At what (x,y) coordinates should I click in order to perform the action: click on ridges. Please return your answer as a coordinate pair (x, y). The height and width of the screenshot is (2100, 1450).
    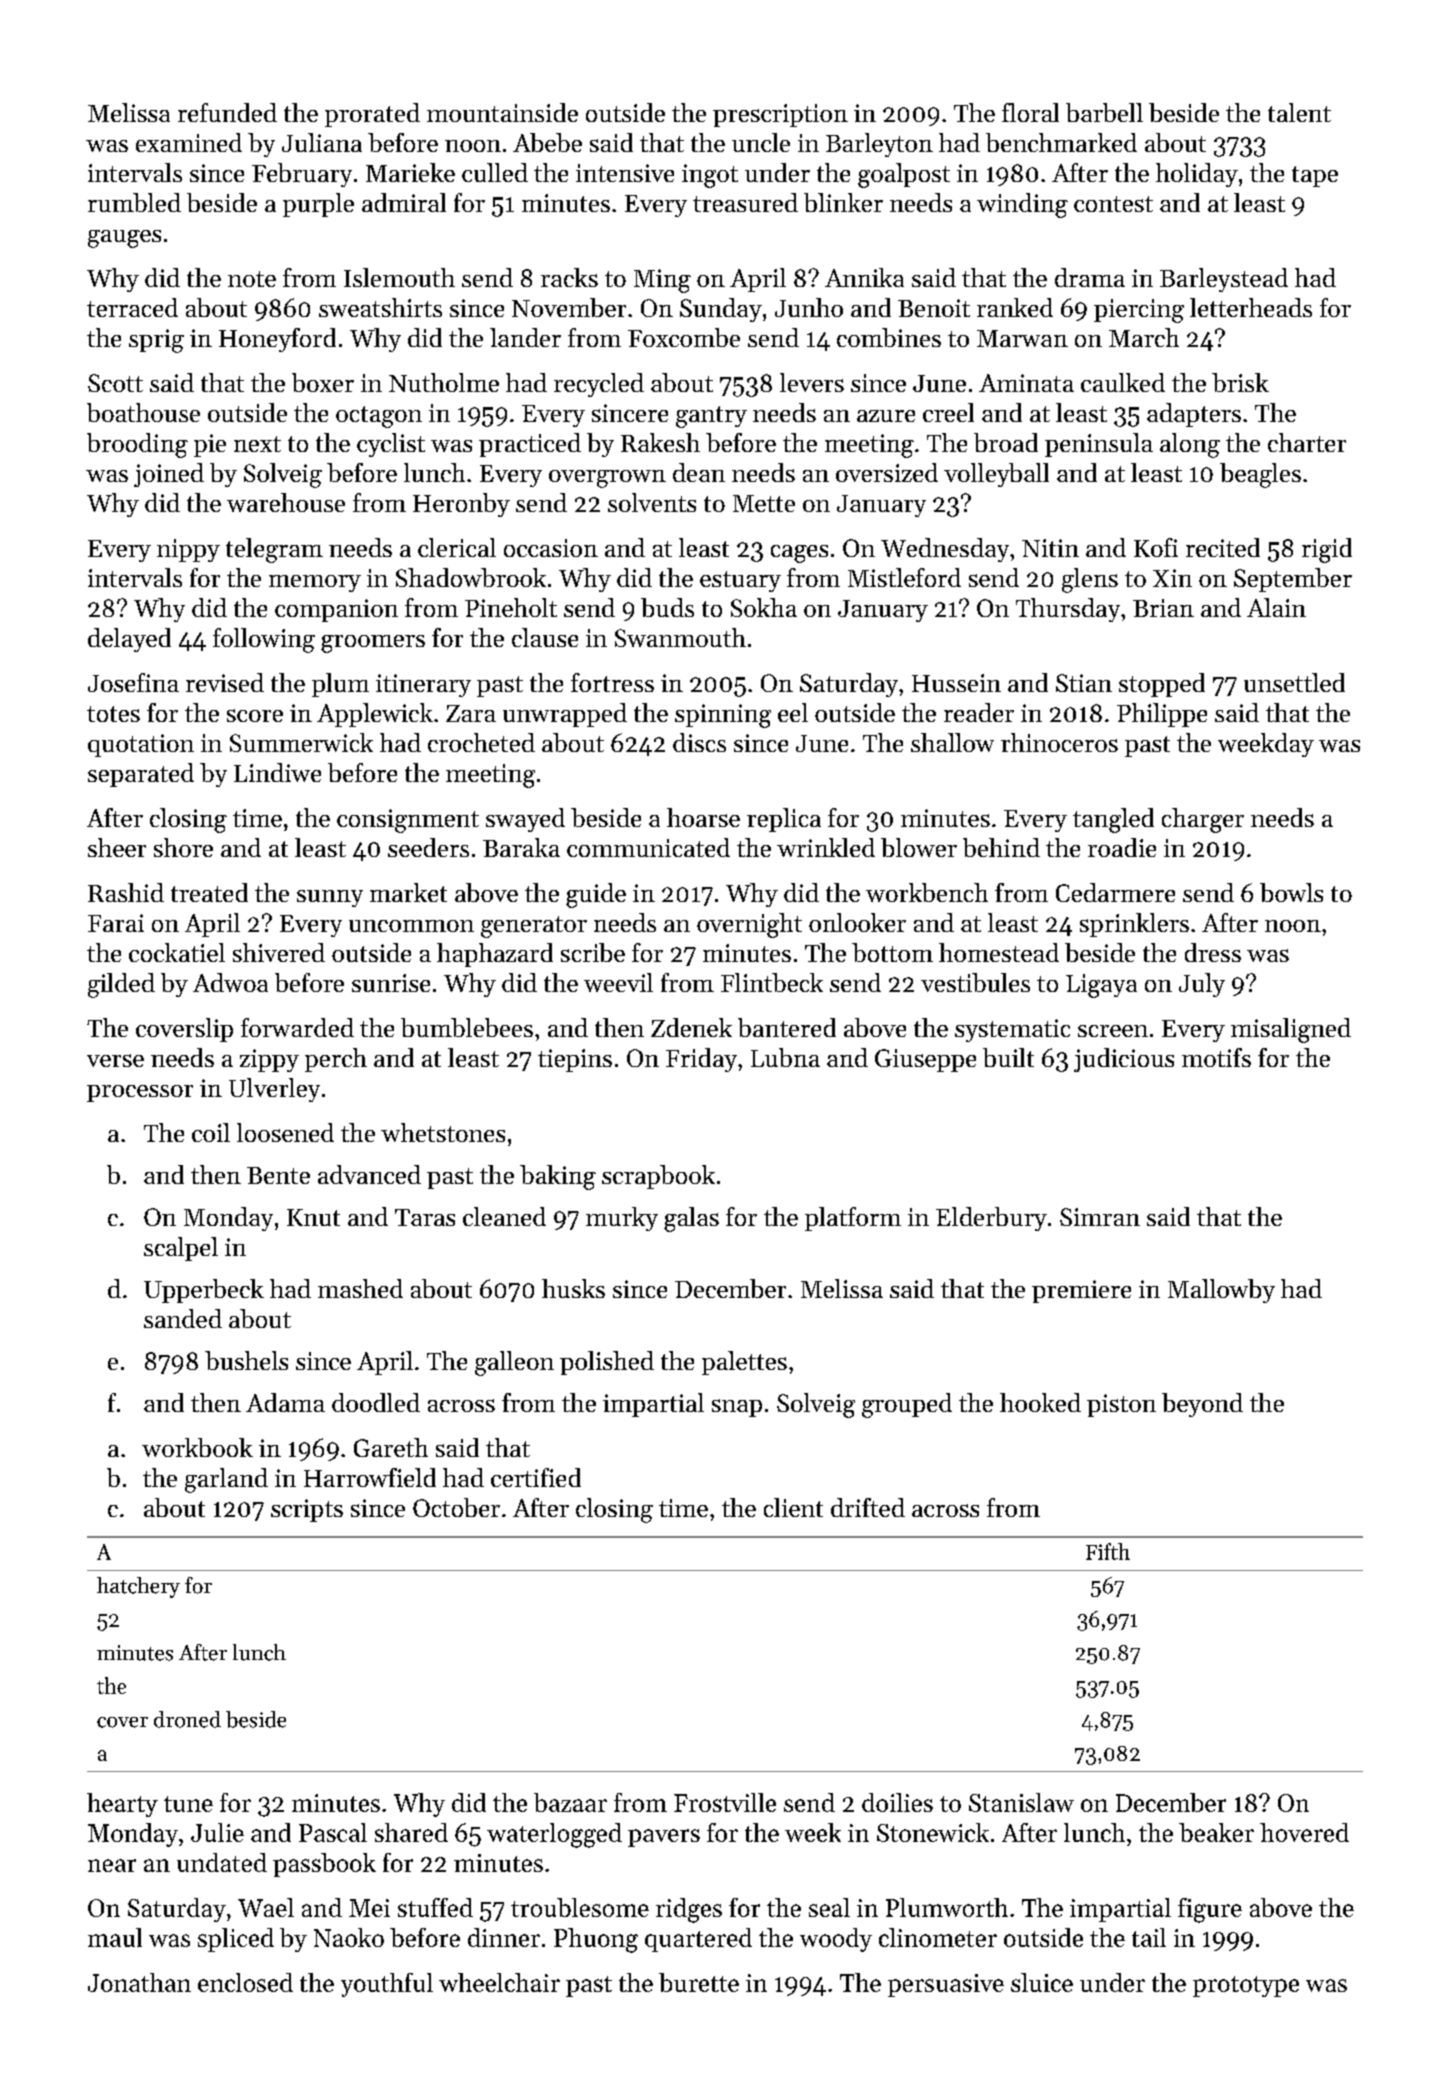
    Looking at the image, I should click on (689, 1910).
